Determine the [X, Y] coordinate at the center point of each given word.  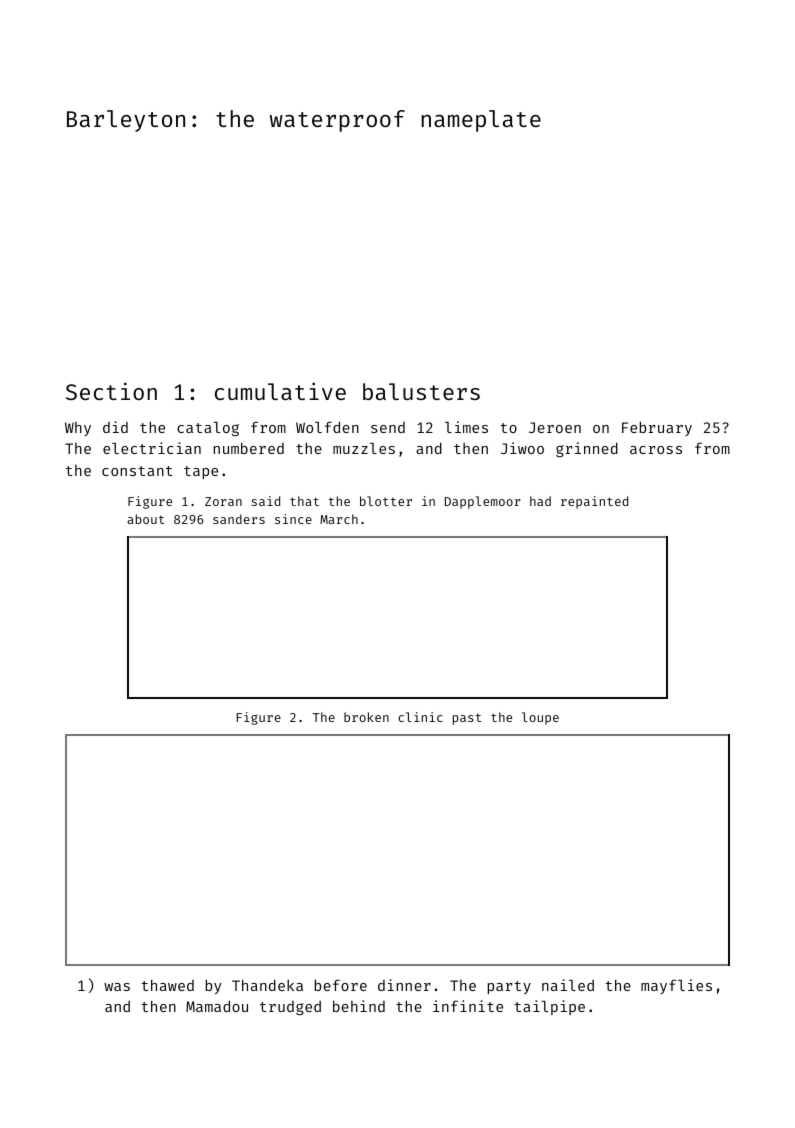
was [117, 987]
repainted [594, 502]
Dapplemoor [482, 502]
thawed [167, 985]
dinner [404, 985]
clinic [420, 717]
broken [366, 717]
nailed [568, 985]
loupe [540, 718]
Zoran [223, 501]
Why [78, 429]
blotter [386, 501]
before [341, 985]
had [540, 501]
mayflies [676, 986]
